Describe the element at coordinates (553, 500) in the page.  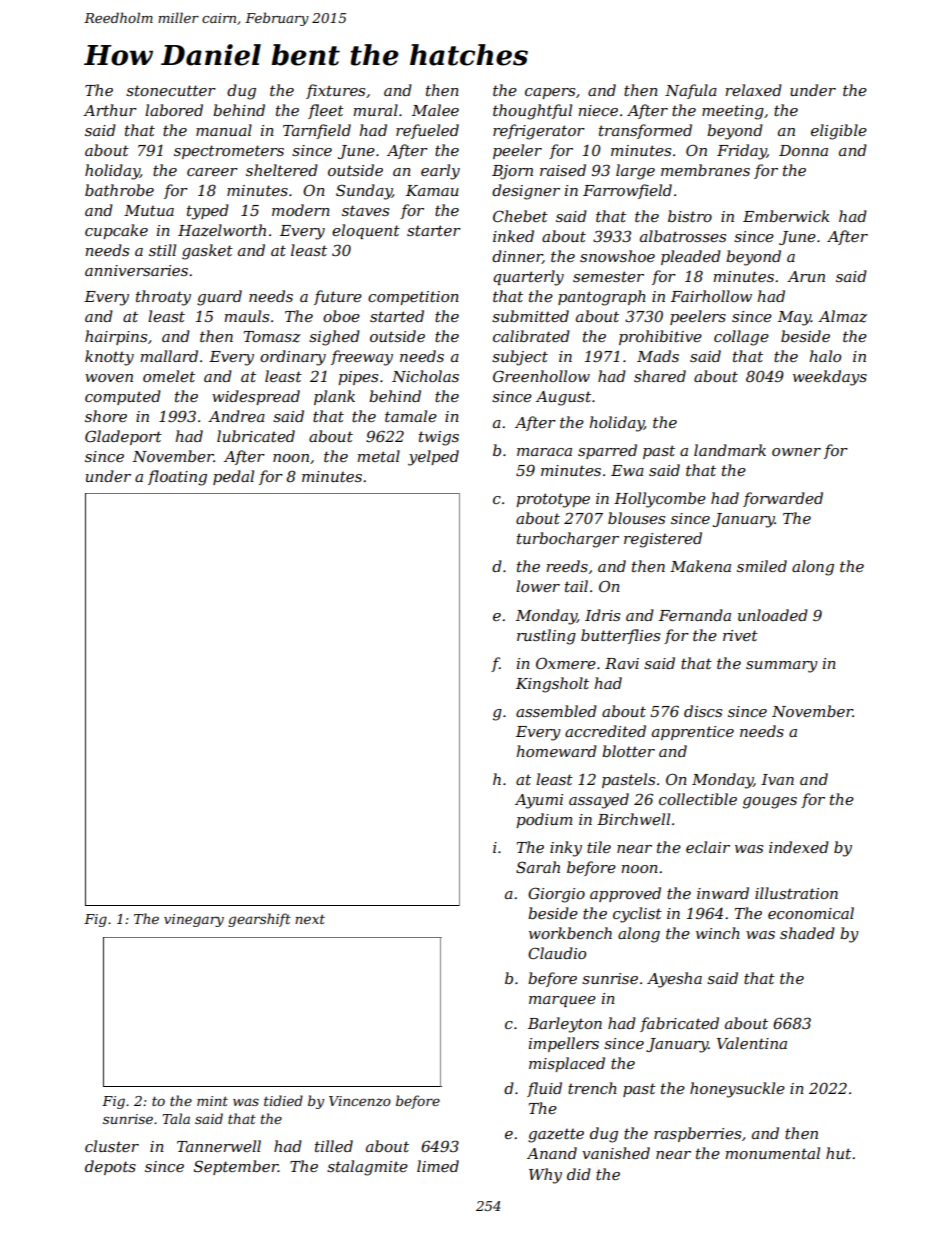
I see `prototype` at that location.
